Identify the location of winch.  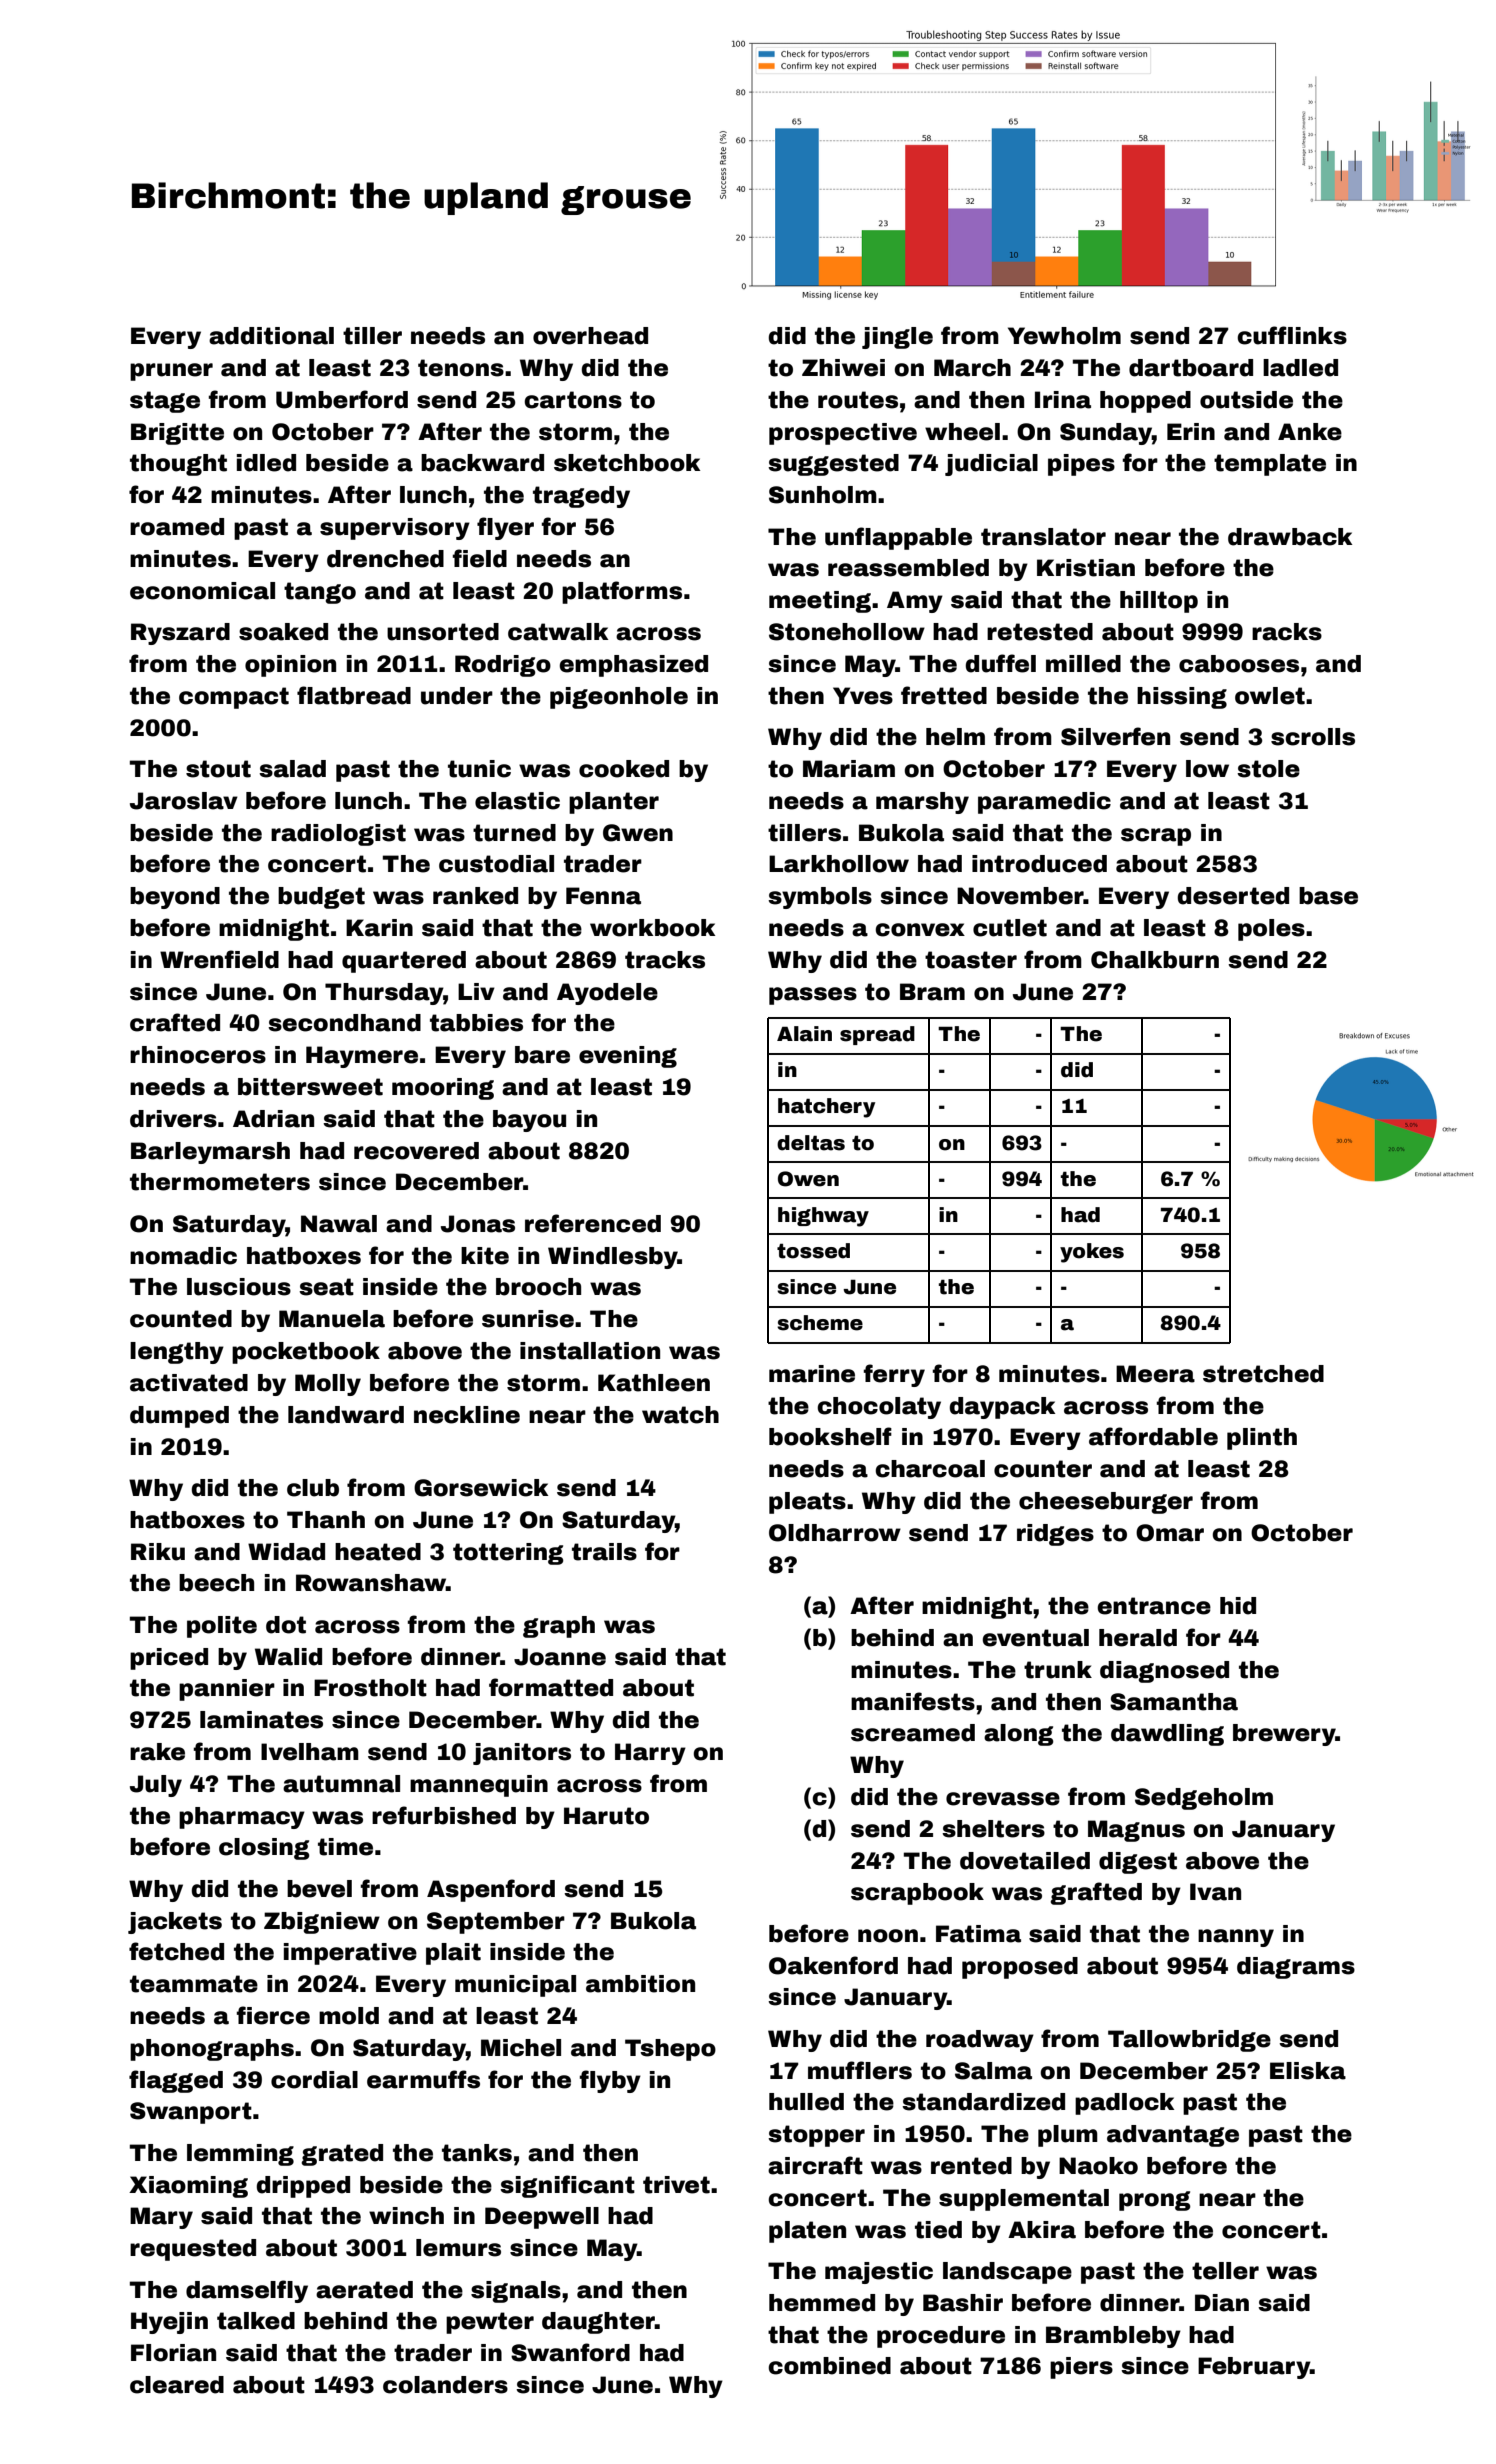
(406, 2216).
